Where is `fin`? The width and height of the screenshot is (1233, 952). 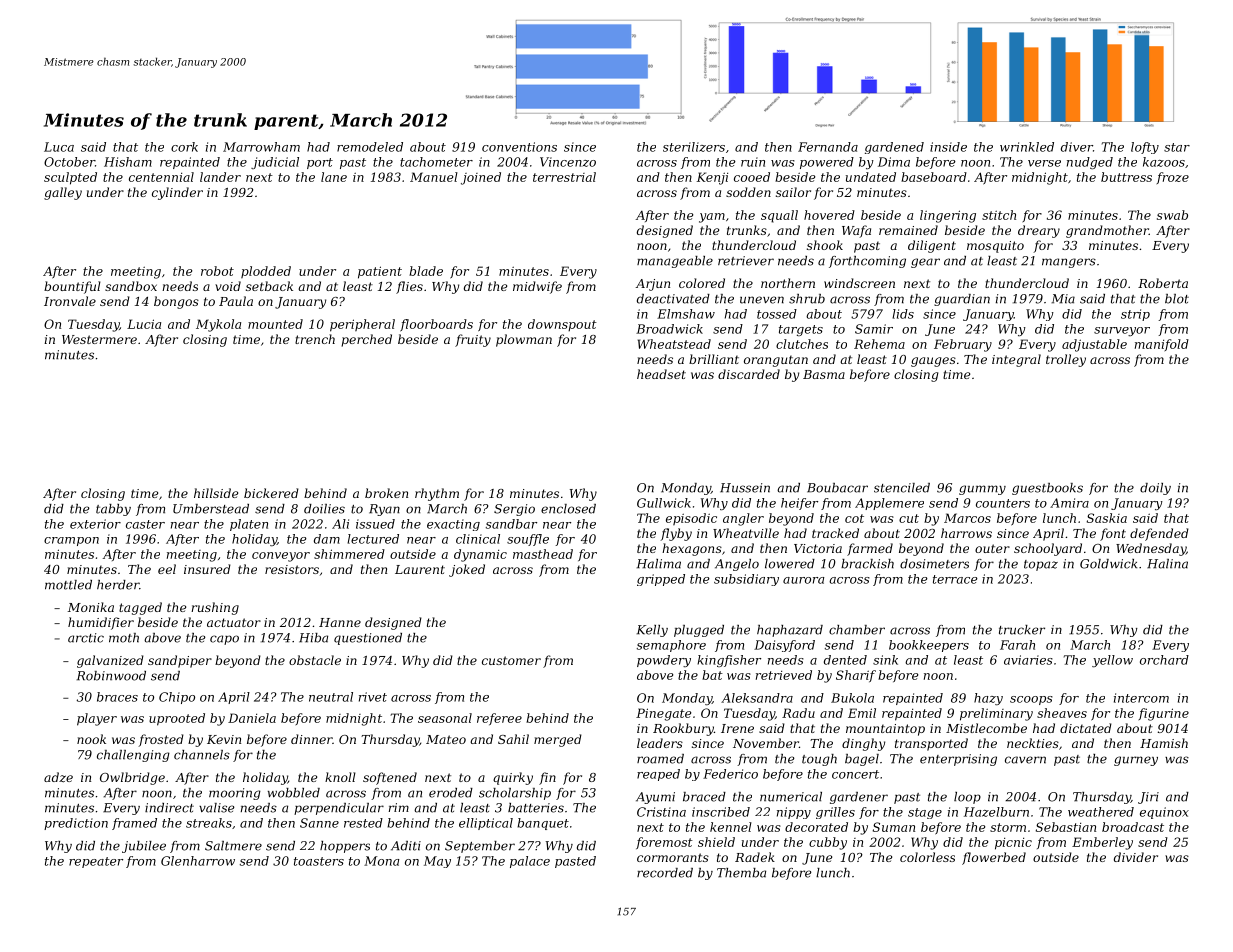
fin is located at coordinates (547, 778).
